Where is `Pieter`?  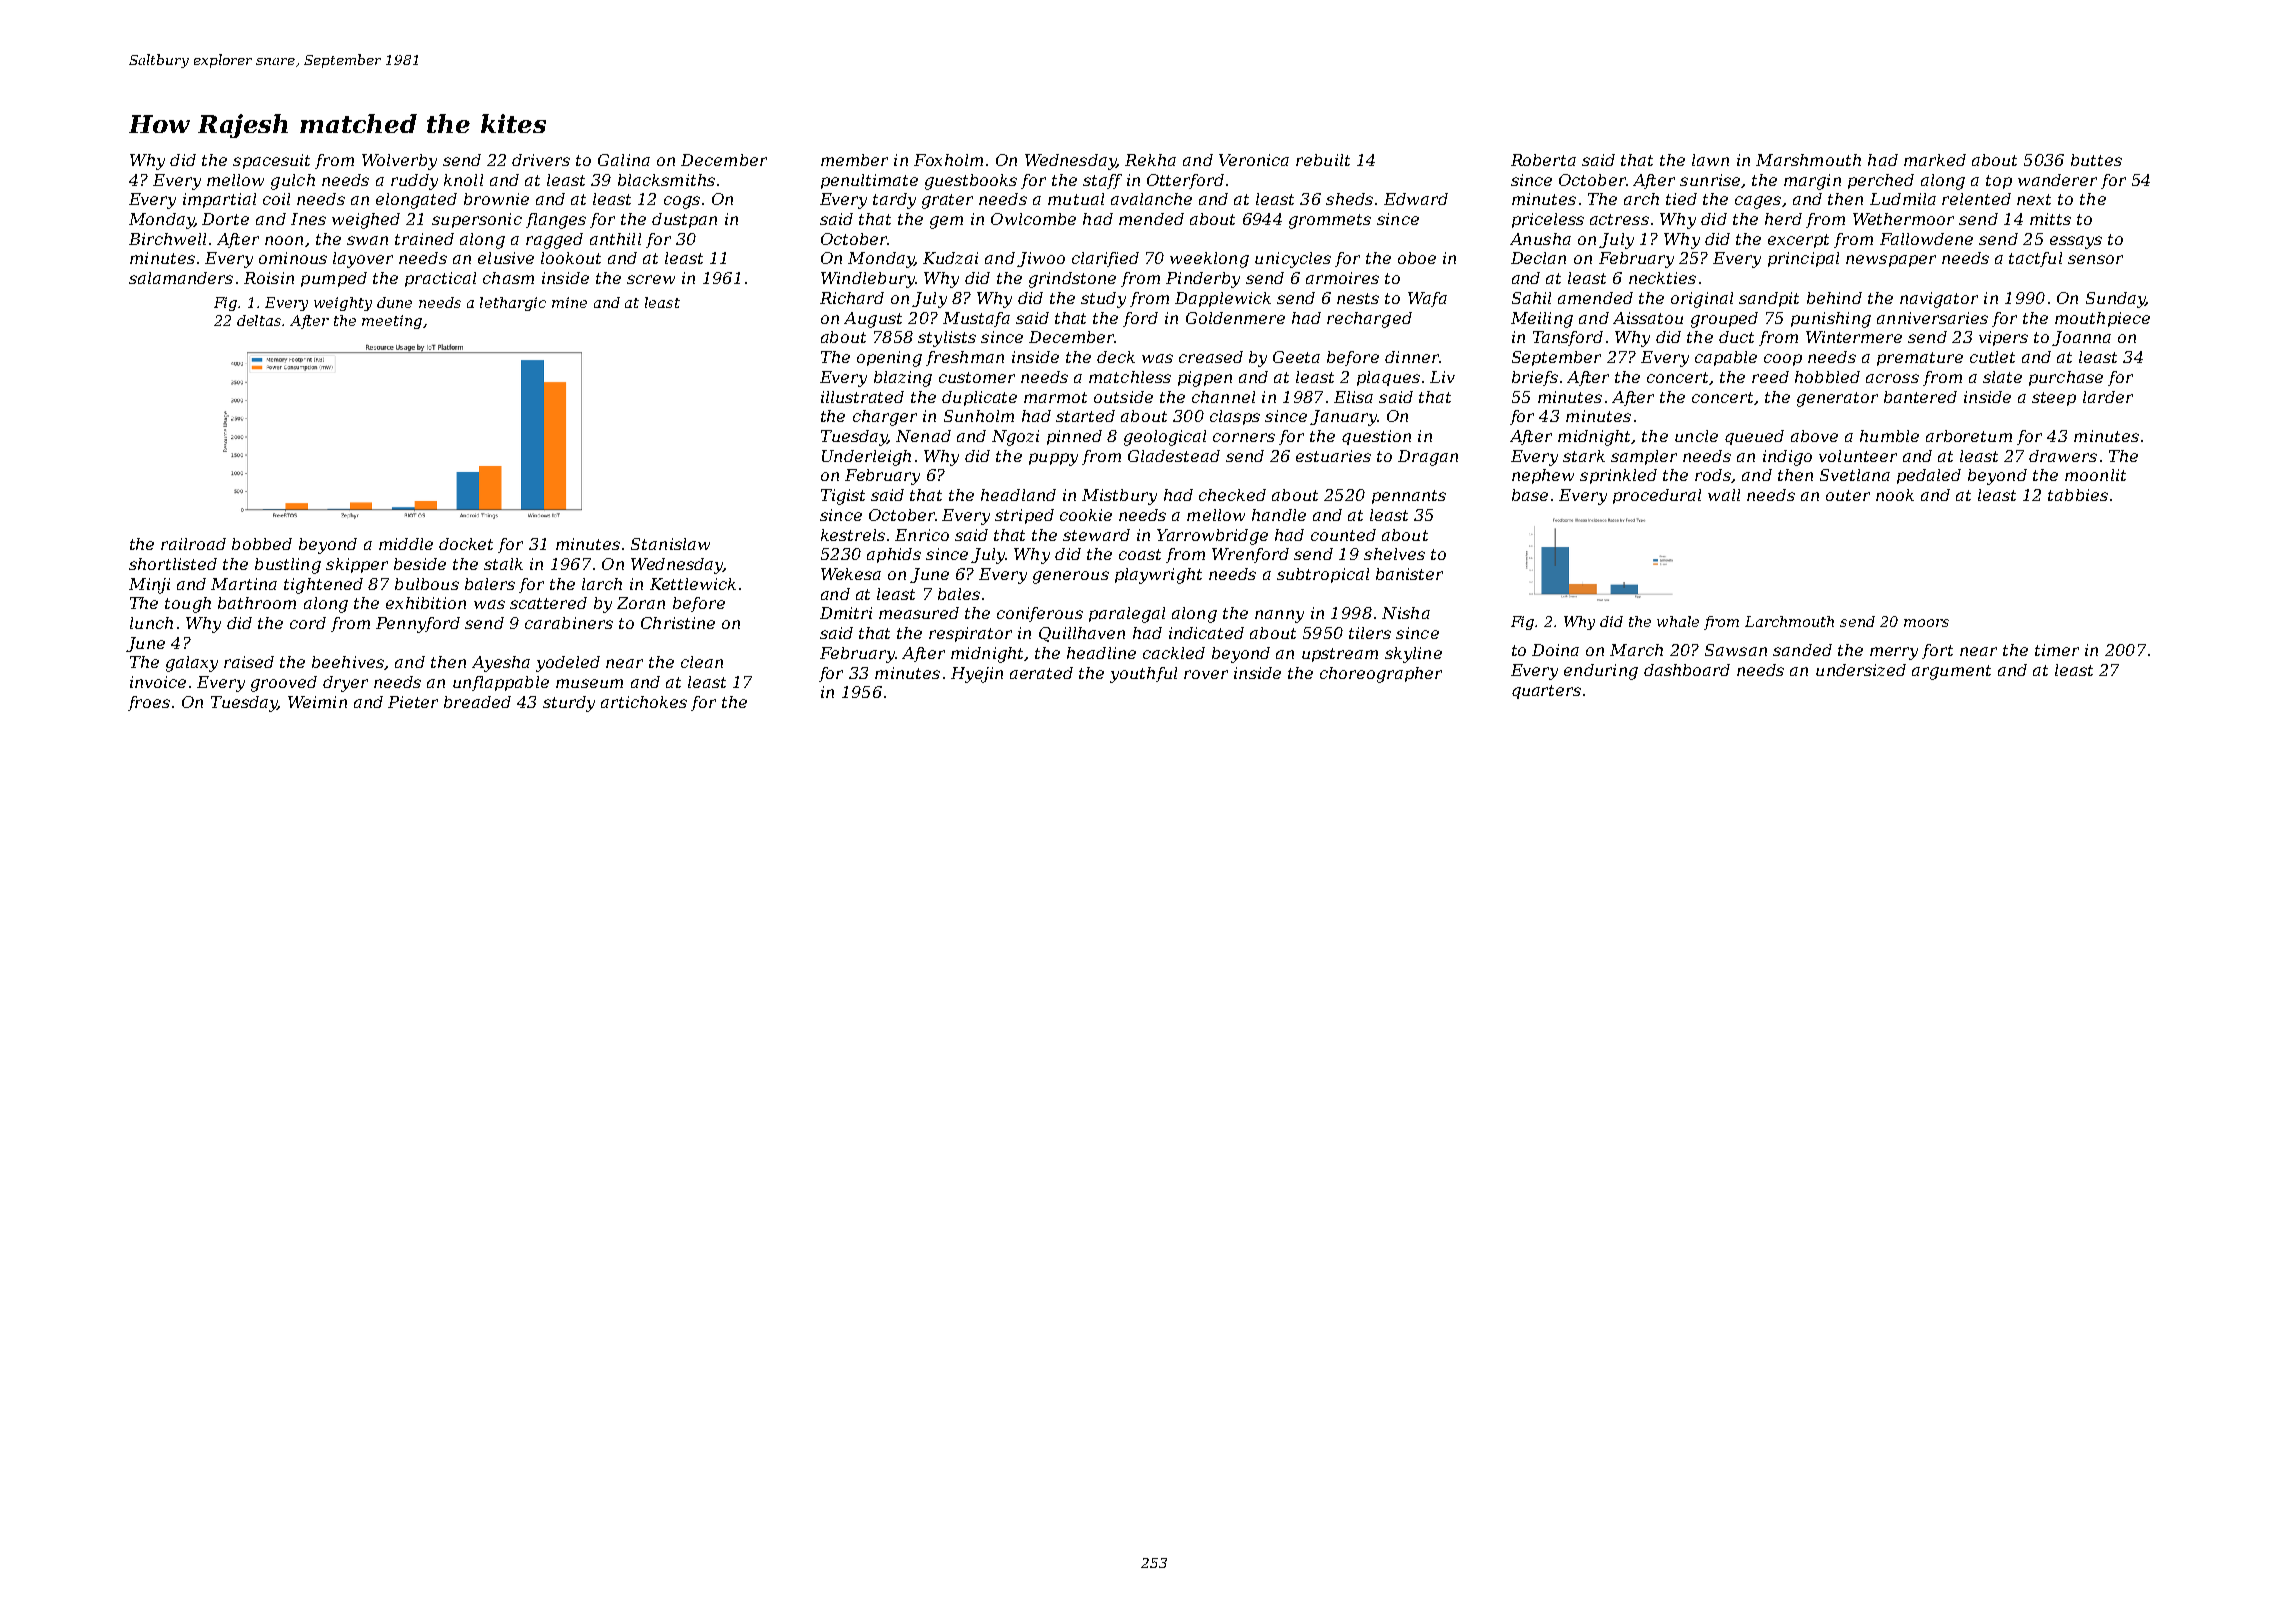
Pieter is located at coordinates (413, 702).
